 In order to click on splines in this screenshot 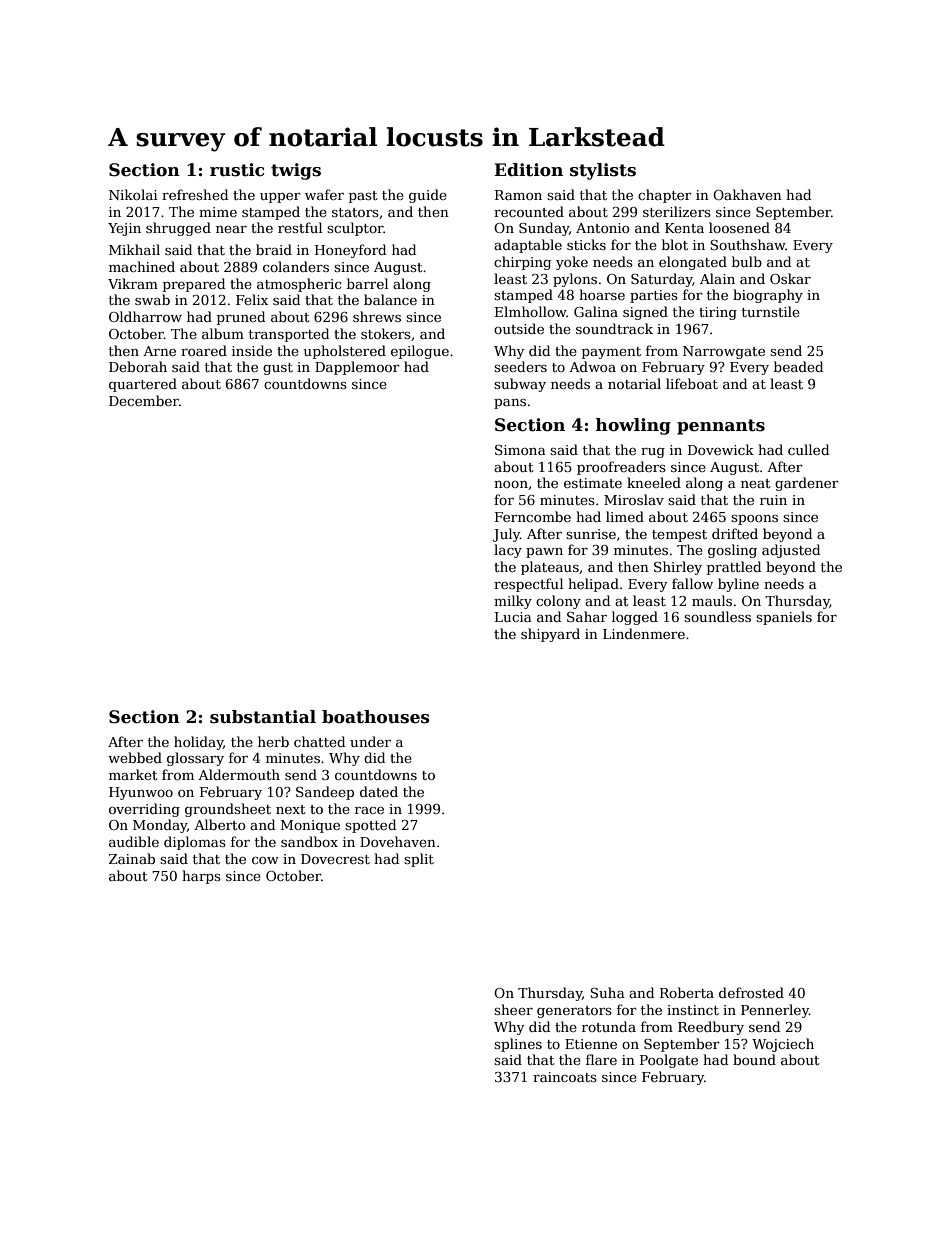, I will do `click(518, 1045)`.
